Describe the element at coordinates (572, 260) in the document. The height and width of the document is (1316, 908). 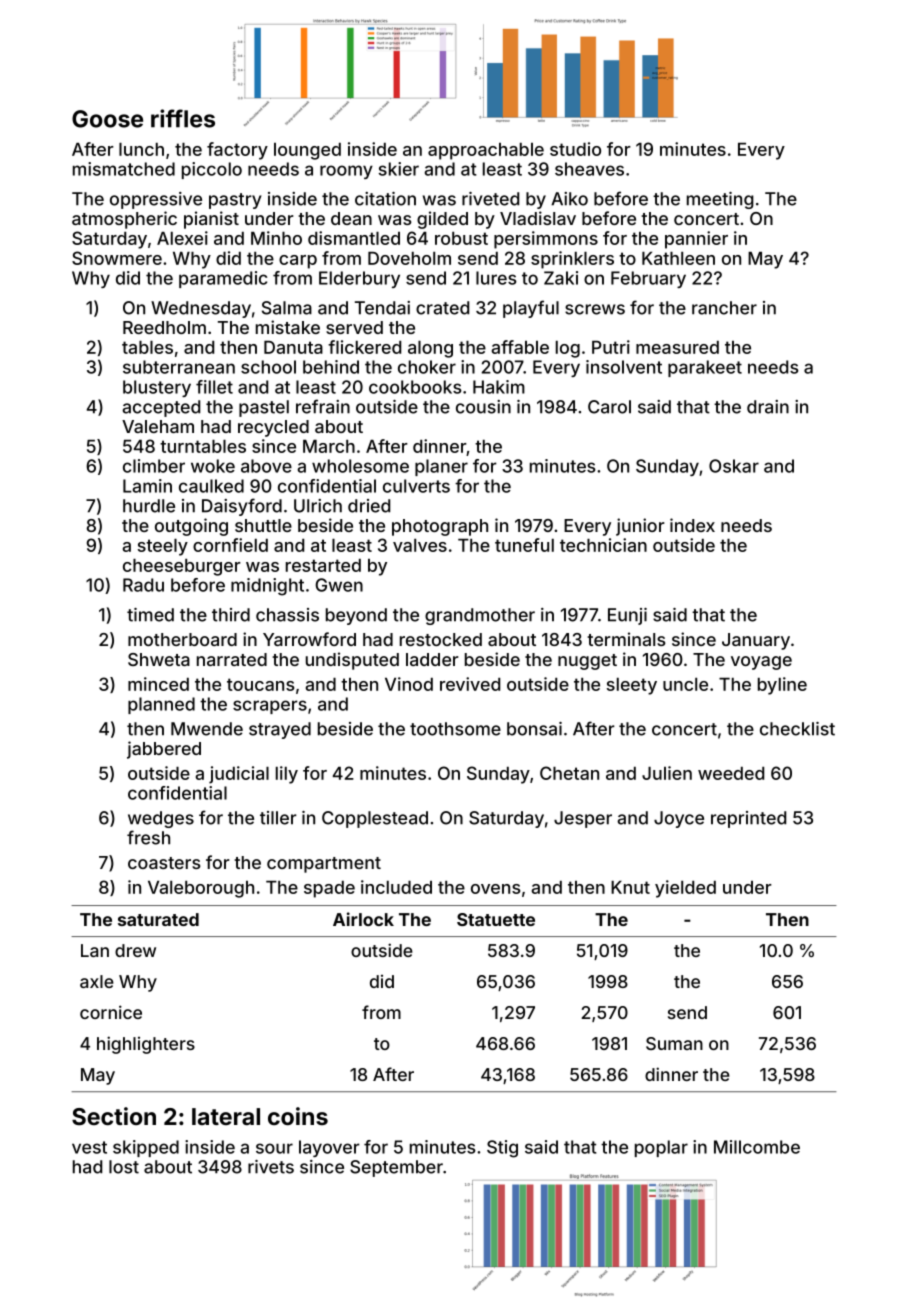
I see `sprinklers` at that location.
